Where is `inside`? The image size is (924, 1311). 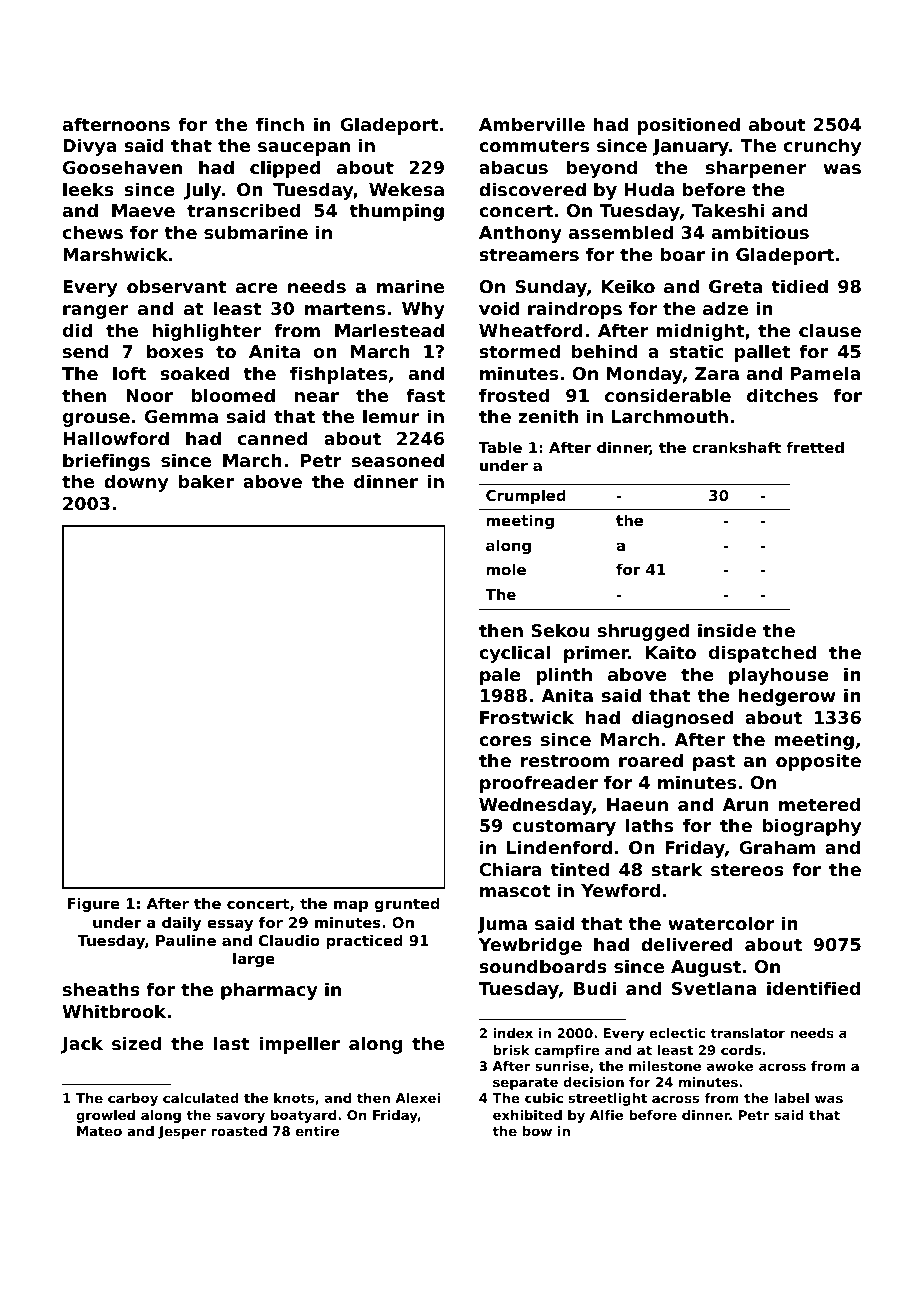
inside is located at coordinates (727, 630).
